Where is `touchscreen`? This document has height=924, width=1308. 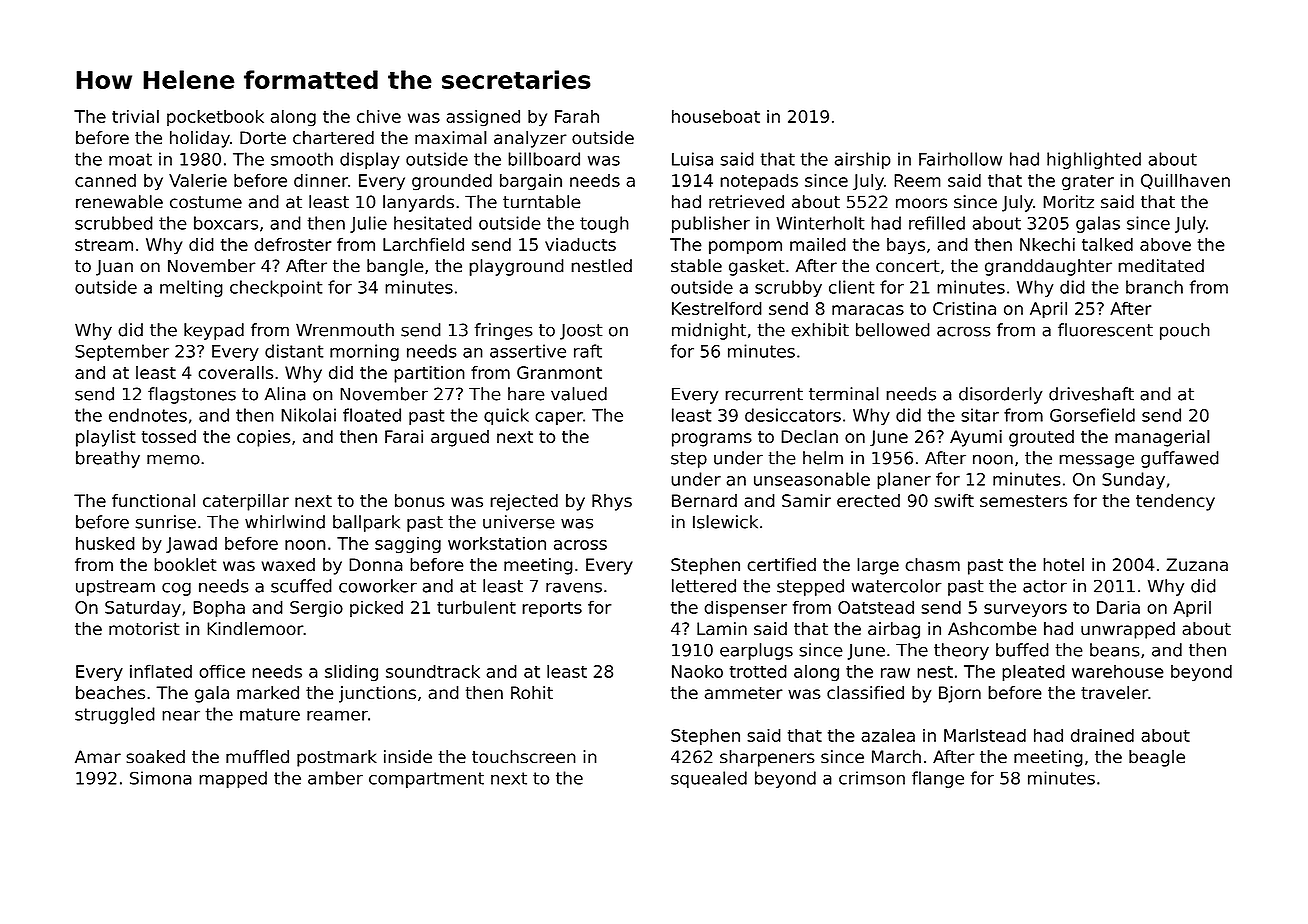
touchscreen is located at coordinates (524, 757).
